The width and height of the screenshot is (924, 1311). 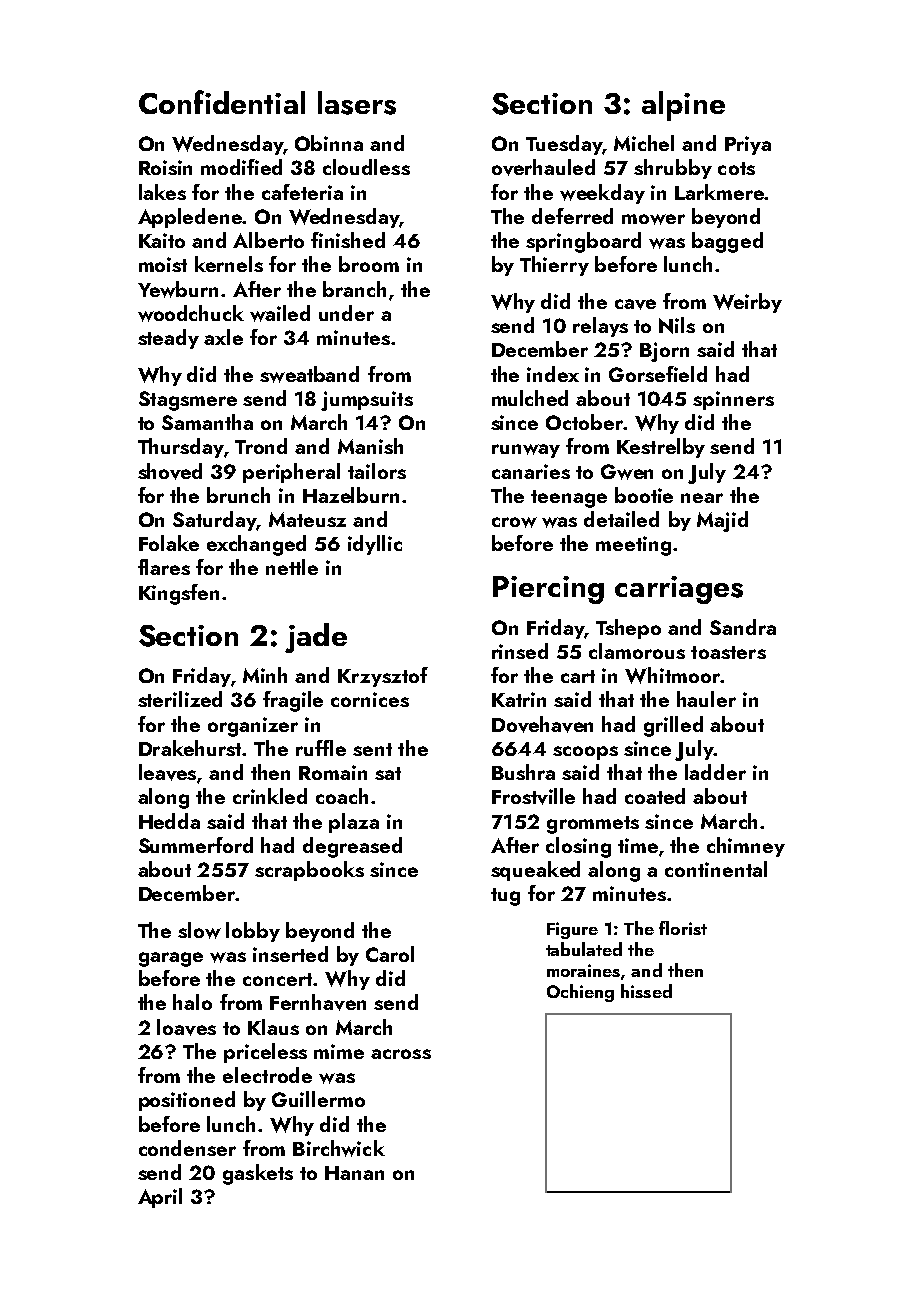 I want to click on Roisin, so click(x=165, y=167).
